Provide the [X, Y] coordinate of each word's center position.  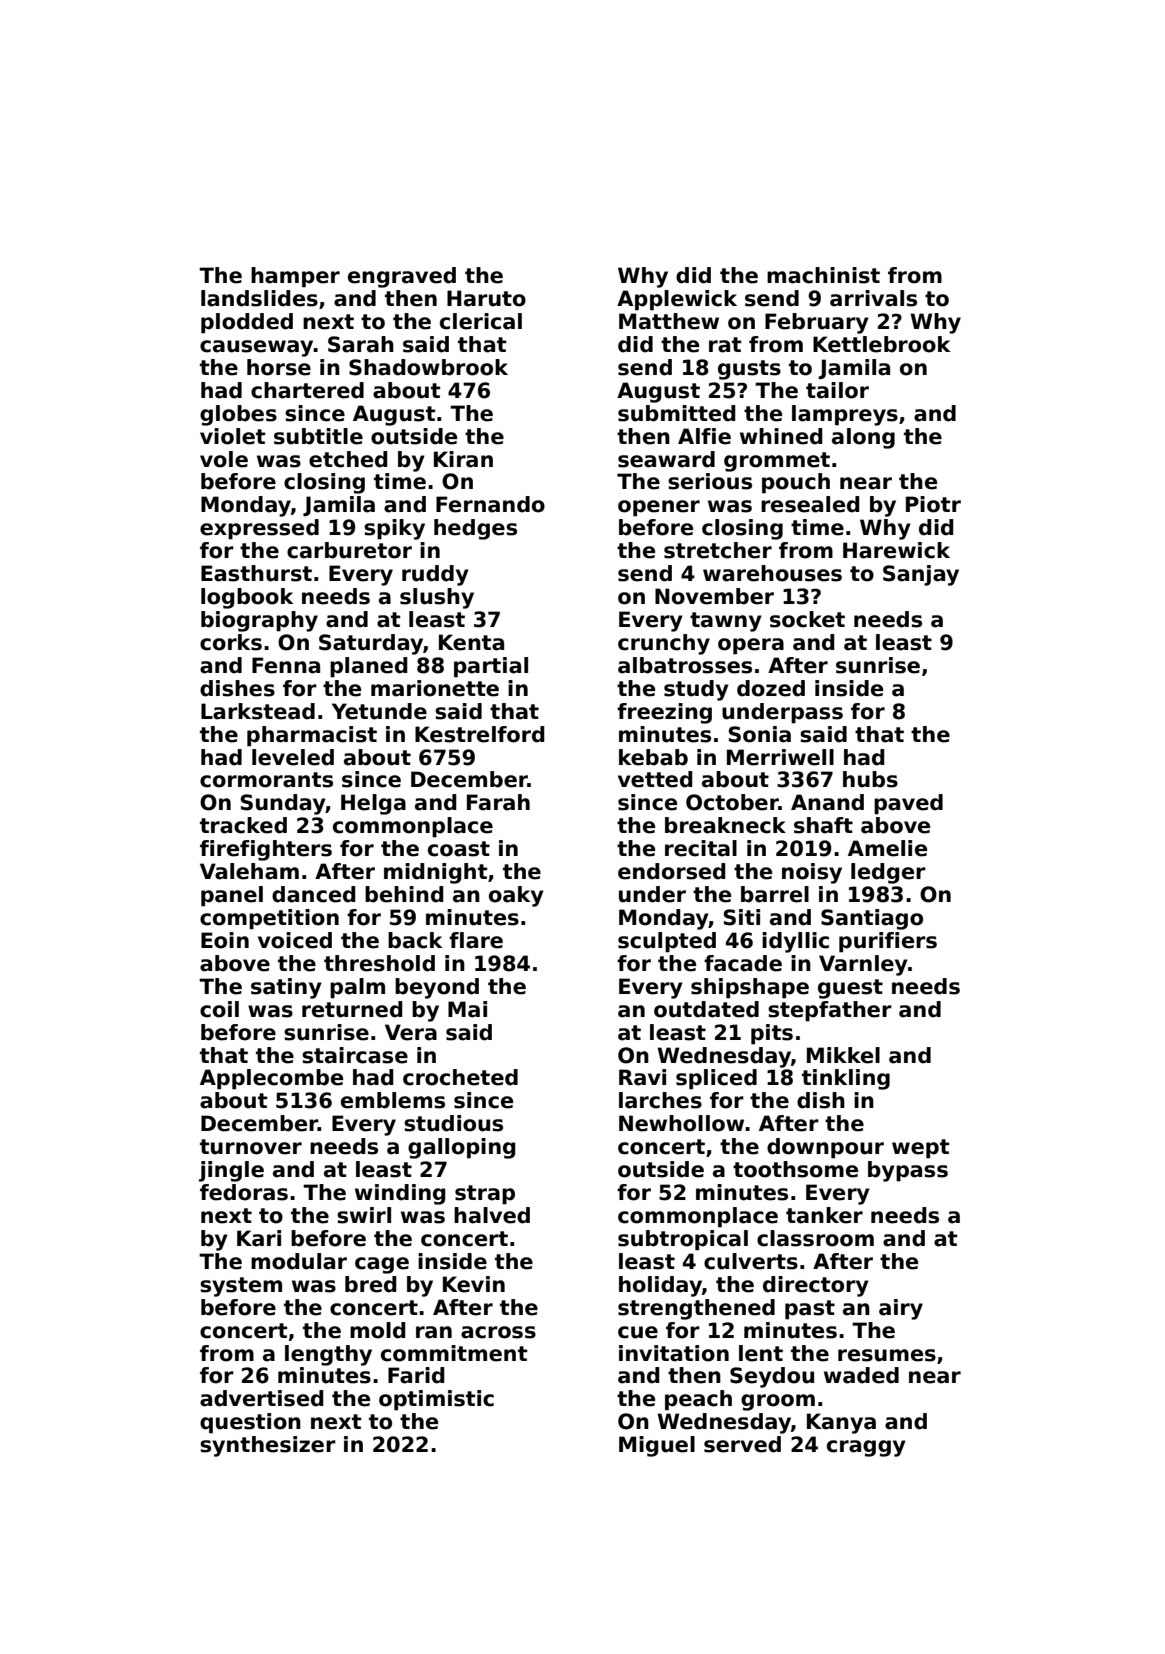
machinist [823, 275]
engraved [402, 277]
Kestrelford [480, 734]
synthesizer [268, 1446]
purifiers [888, 942]
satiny [286, 988]
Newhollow [681, 1123]
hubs [870, 779]
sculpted [667, 942]
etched [348, 459]
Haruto [486, 298]
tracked [243, 825]
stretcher [718, 550]
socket [807, 619]
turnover [251, 1147]
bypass [908, 1171]
